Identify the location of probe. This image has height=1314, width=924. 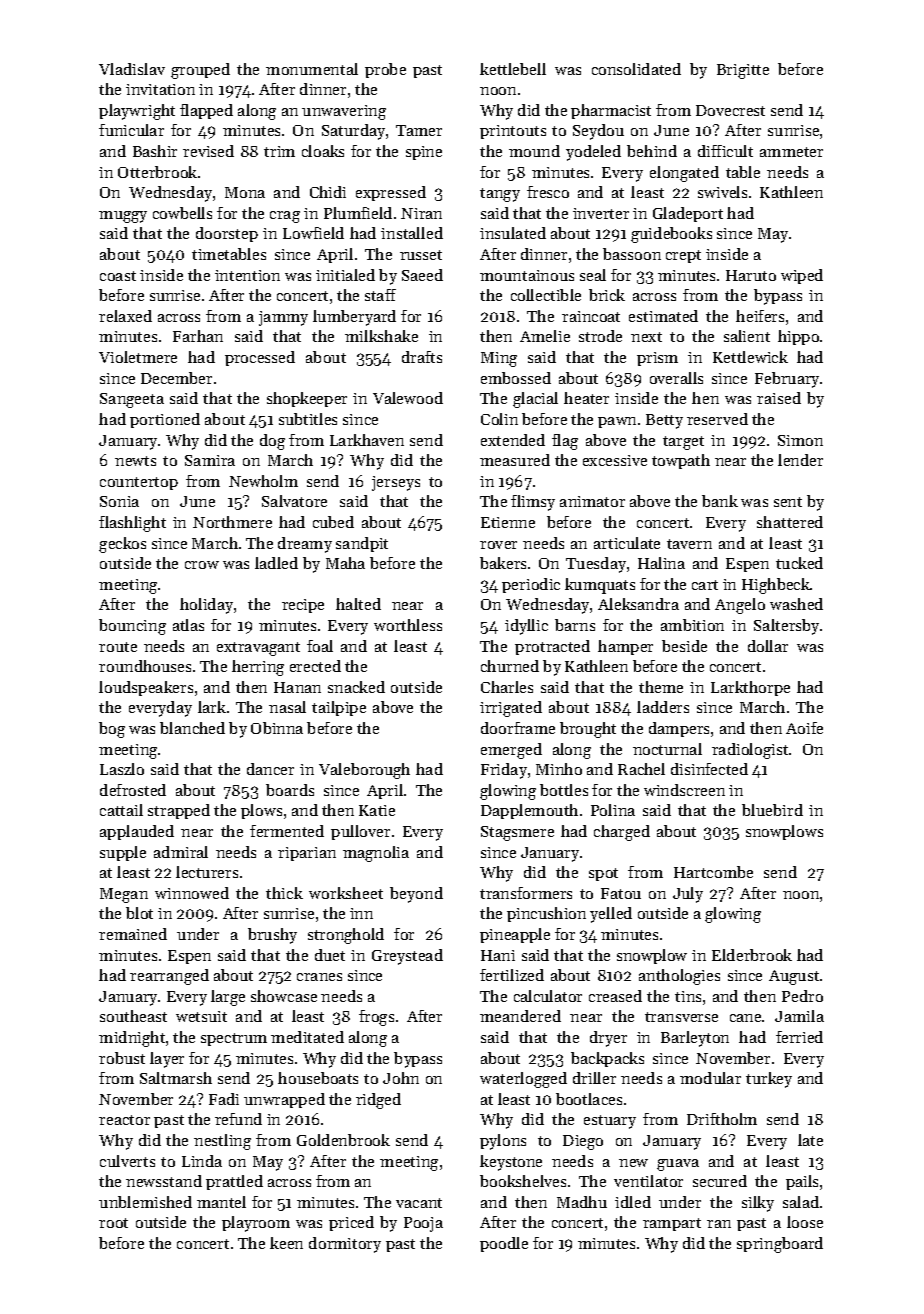
(385, 70).
